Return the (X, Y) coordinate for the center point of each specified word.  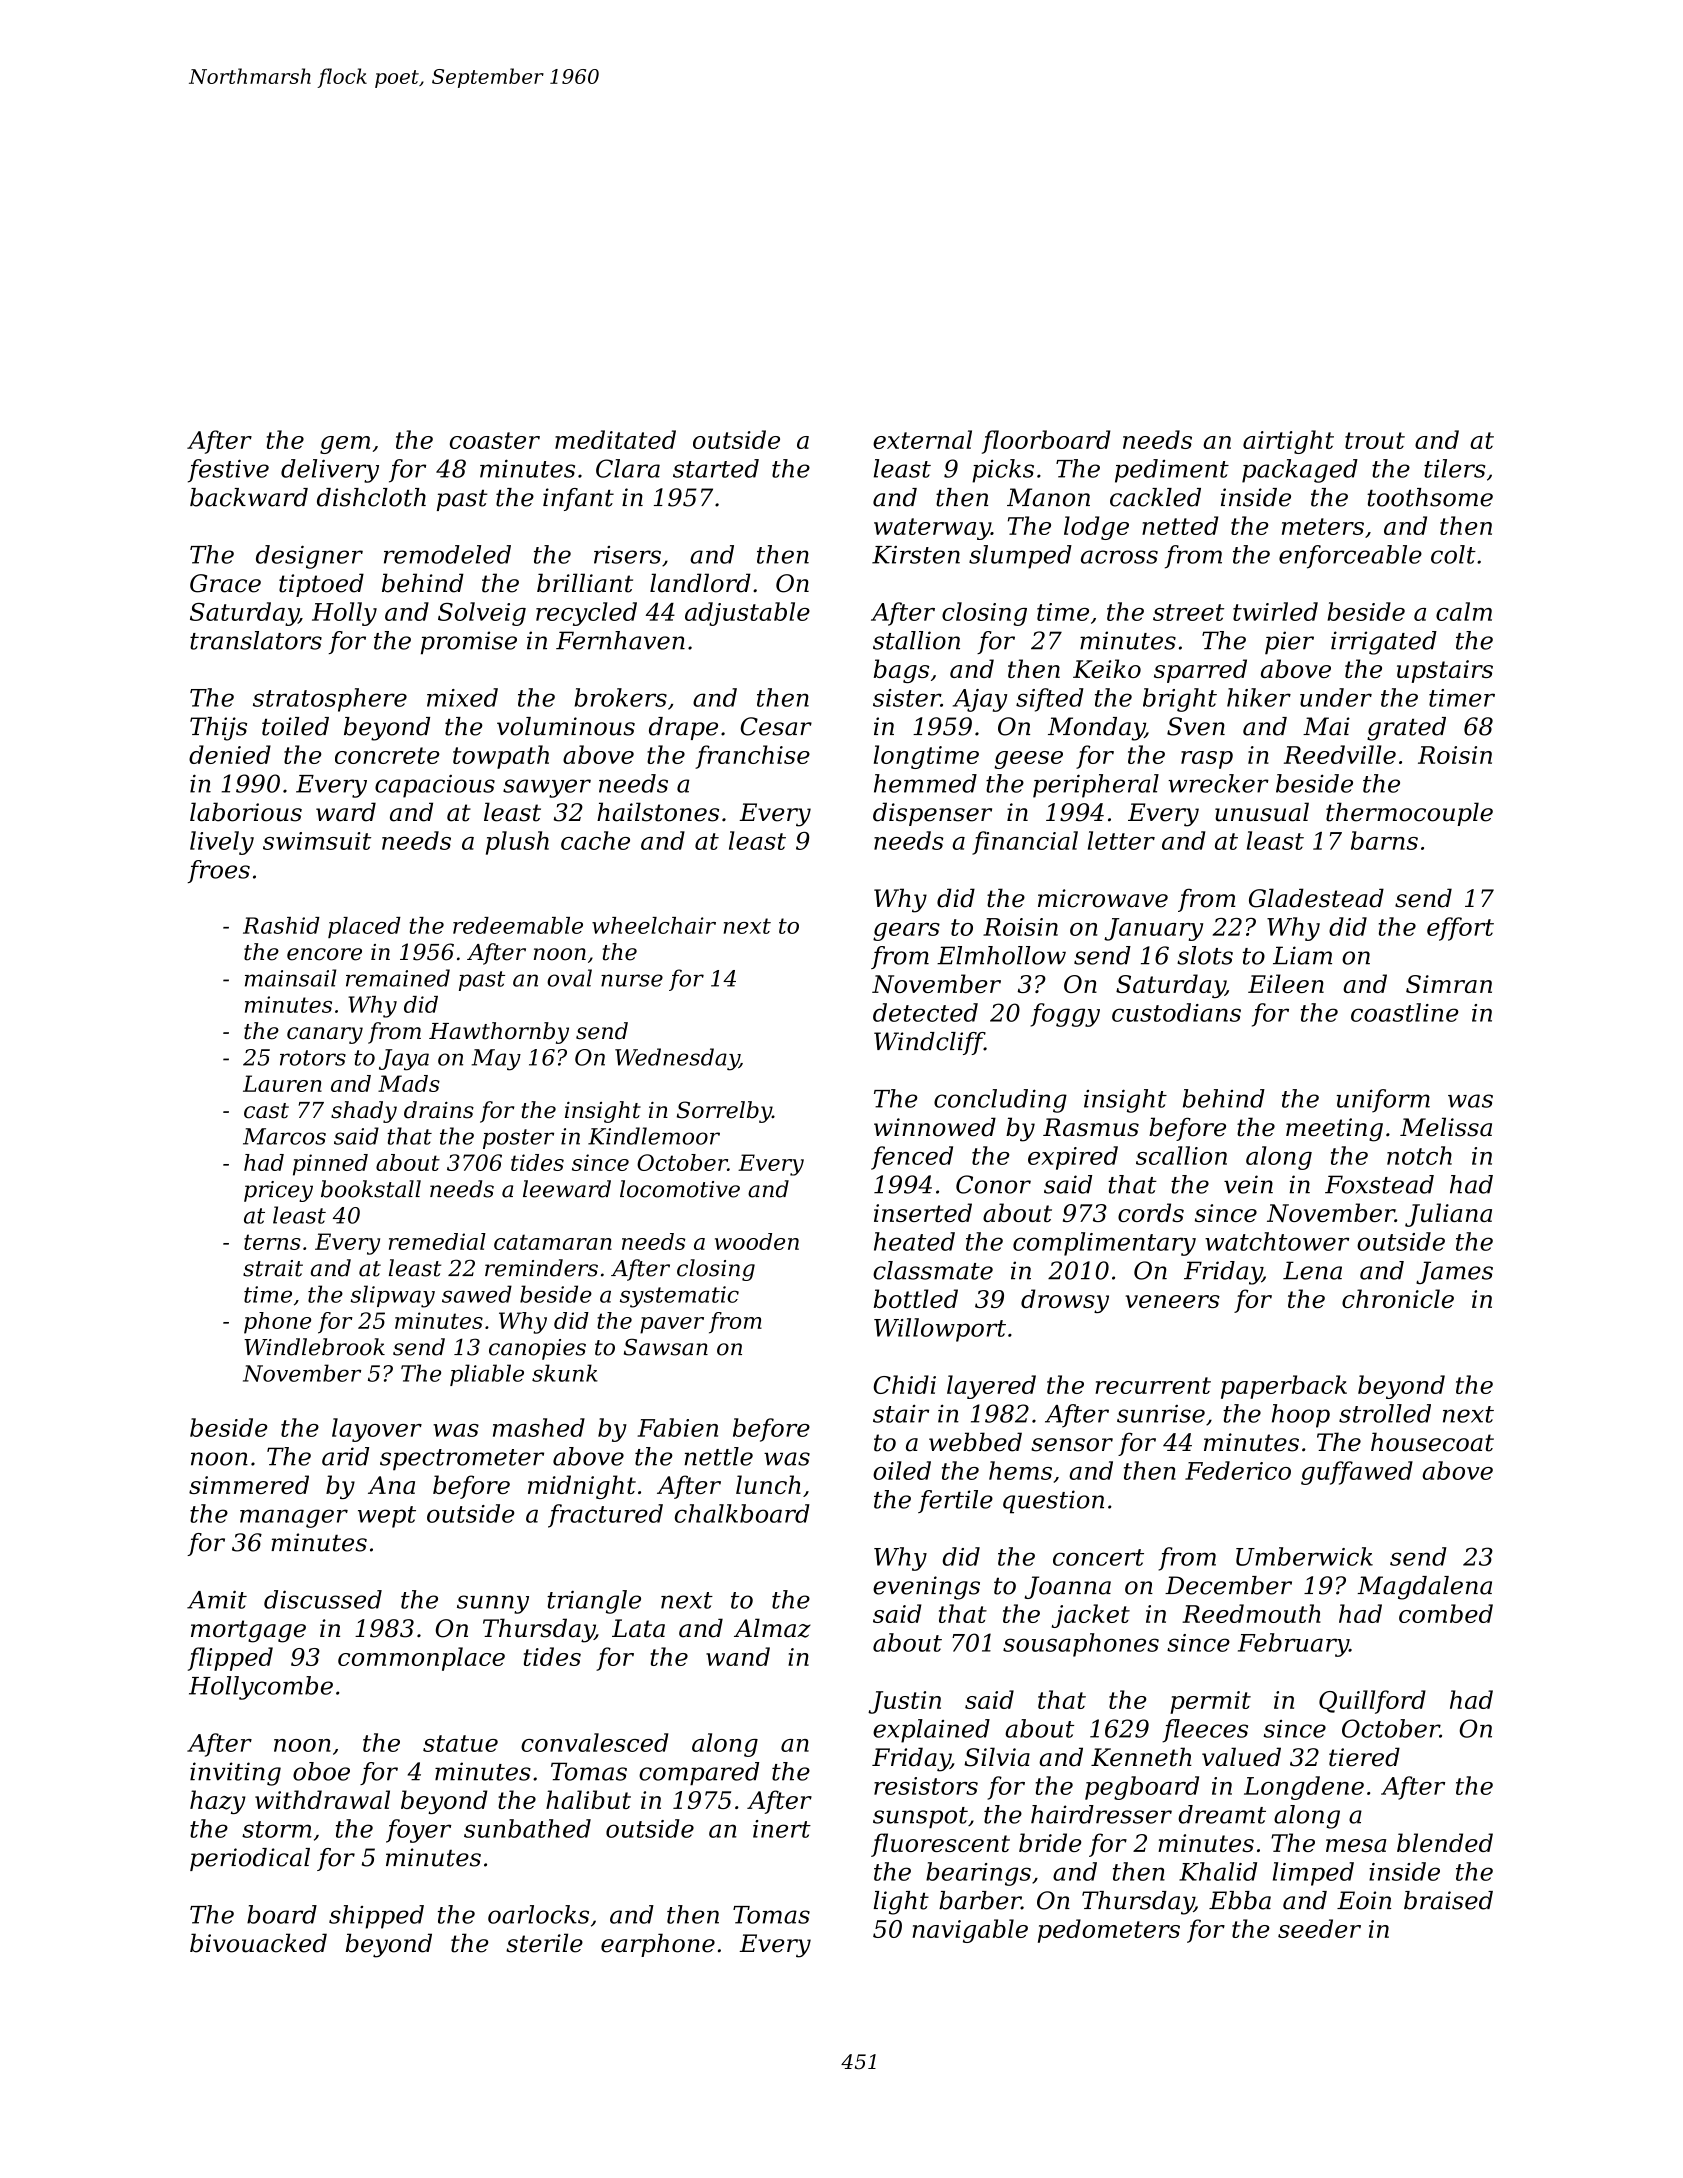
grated (1406, 729)
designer (309, 557)
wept (387, 1517)
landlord (700, 583)
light (901, 1903)
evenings (926, 1588)
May (496, 1060)
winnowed (935, 1127)
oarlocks (538, 1914)
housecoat (1432, 1442)
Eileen (1286, 983)
